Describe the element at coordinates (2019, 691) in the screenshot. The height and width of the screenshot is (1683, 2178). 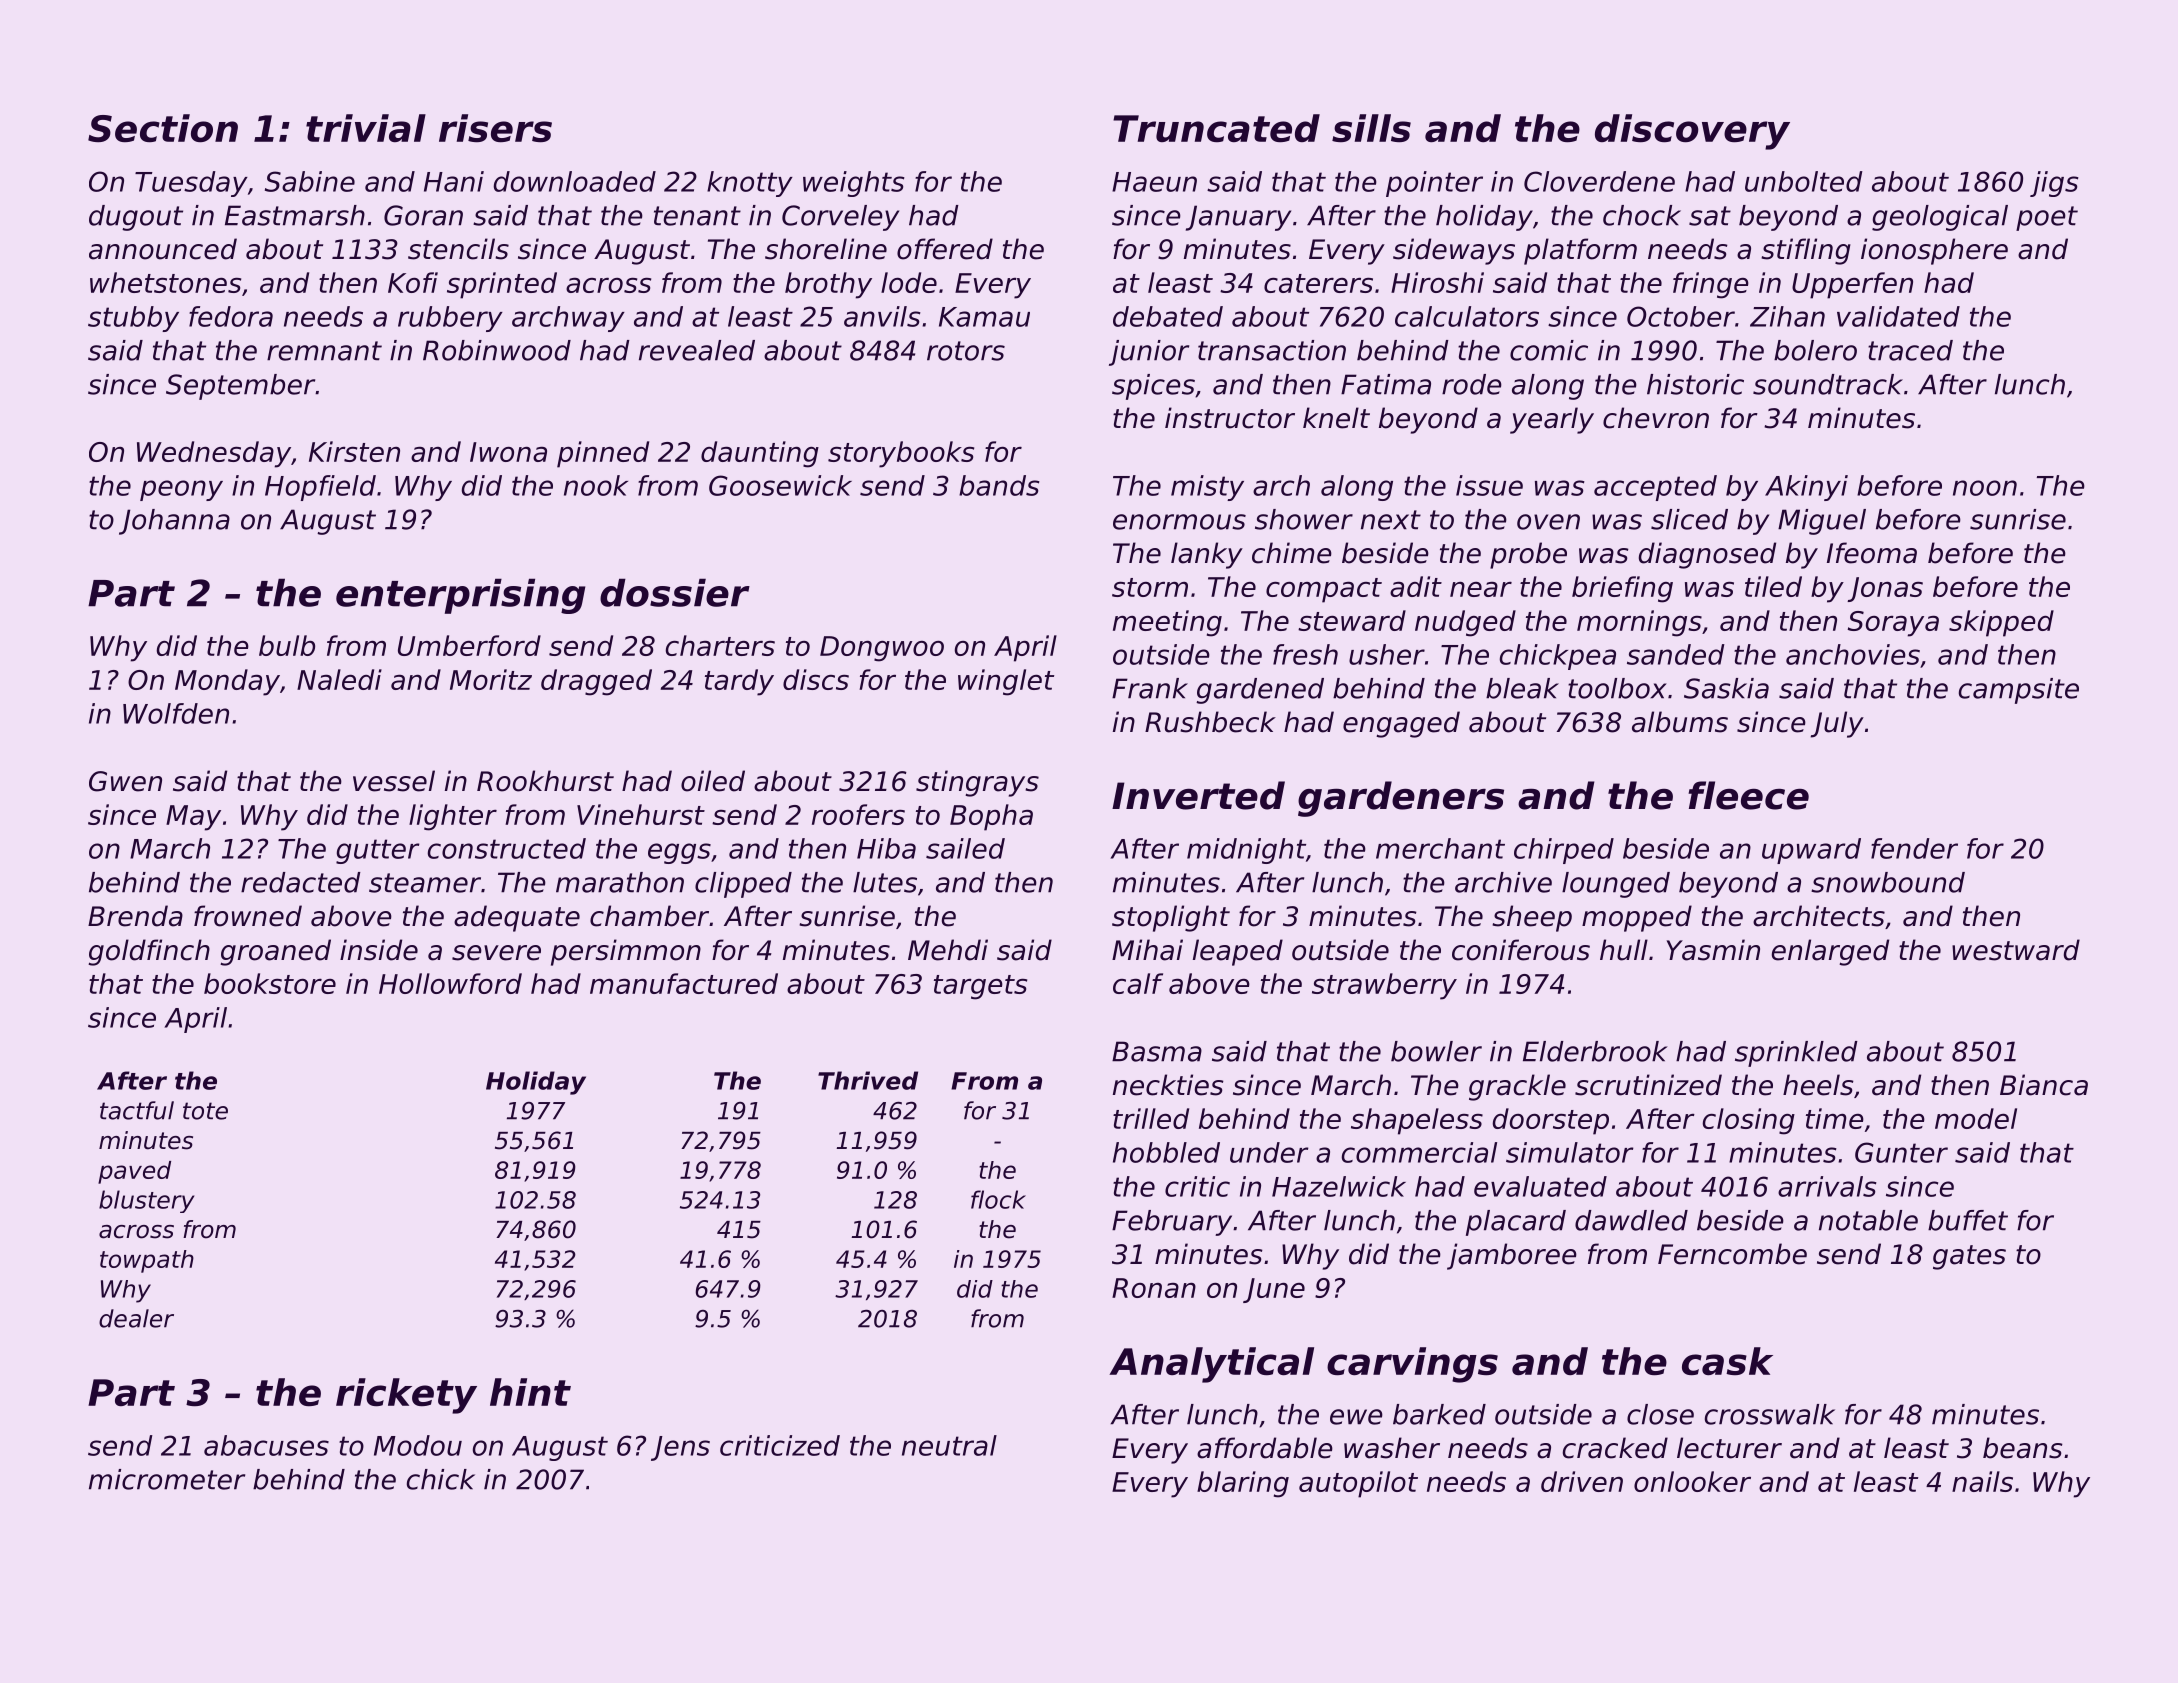
I see `campsite` at that location.
